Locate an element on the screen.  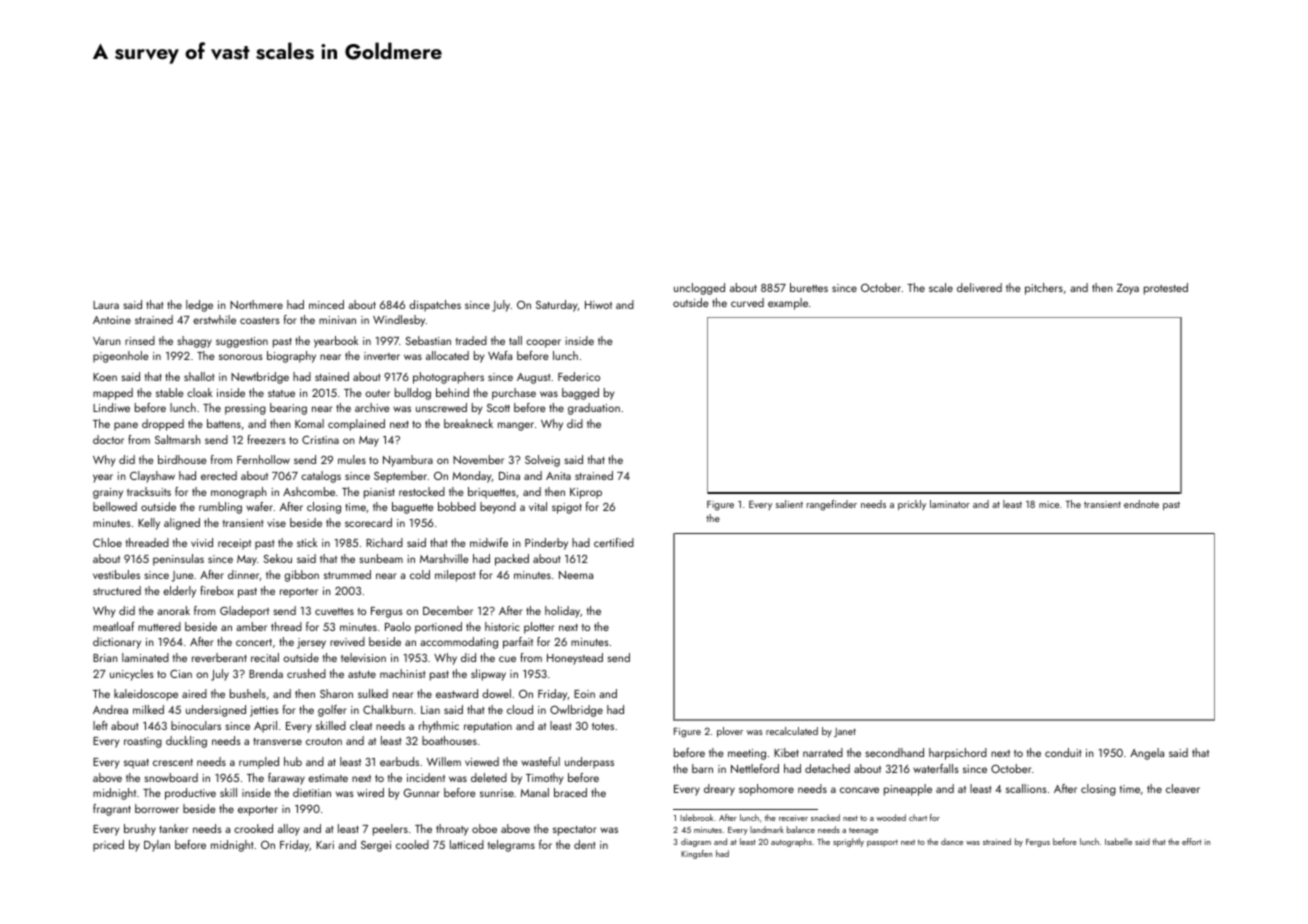
alloy is located at coordinates (289, 830).
